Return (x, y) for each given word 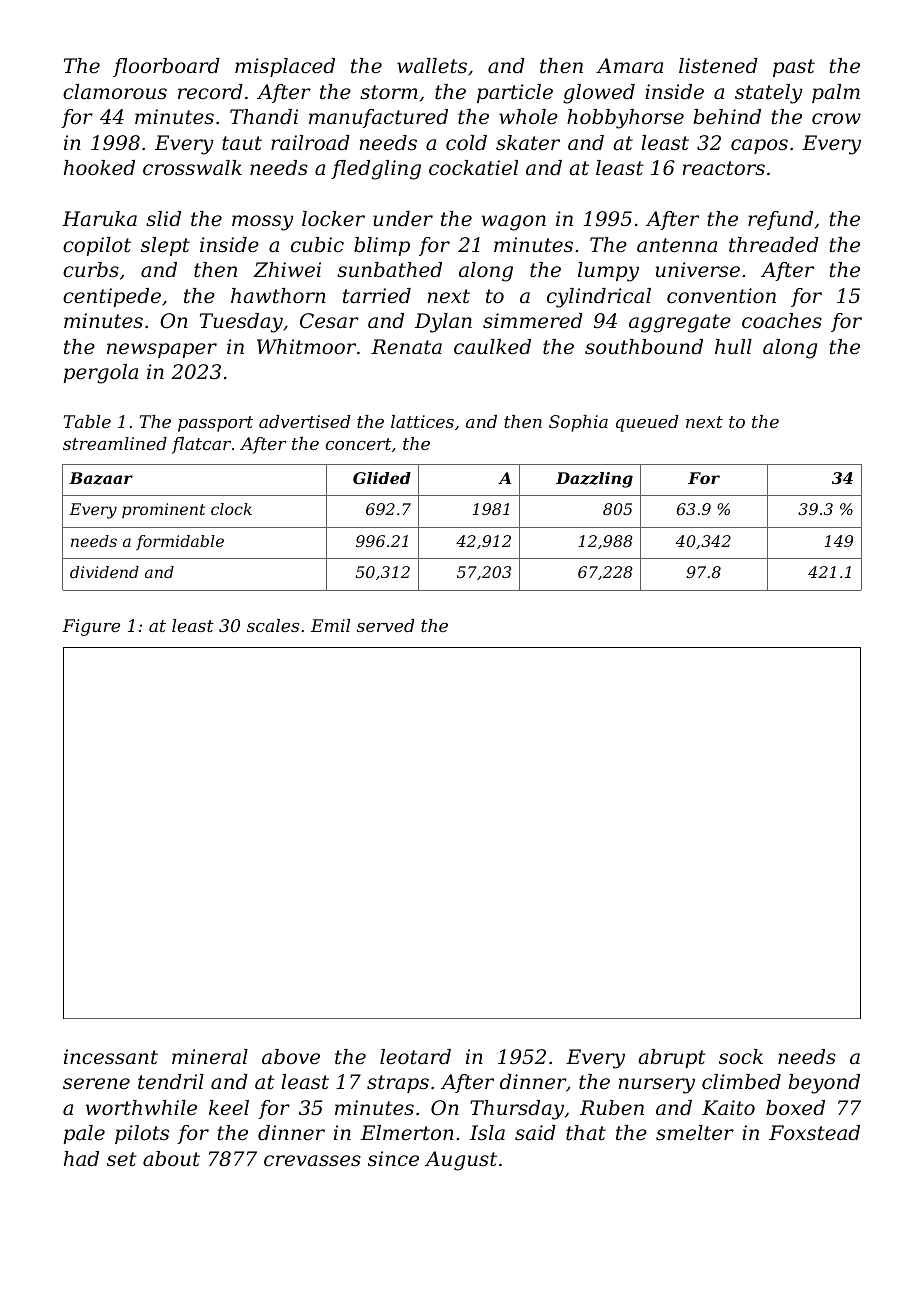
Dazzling (594, 480)
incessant (111, 1057)
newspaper (162, 350)
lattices (422, 421)
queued (647, 423)
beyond (824, 1084)
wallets (432, 66)
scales (273, 625)
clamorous (115, 92)
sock (741, 1057)
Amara (629, 66)
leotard (415, 1057)
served (386, 625)
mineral (210, 1057)
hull (733, 346)
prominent (163, 510)
